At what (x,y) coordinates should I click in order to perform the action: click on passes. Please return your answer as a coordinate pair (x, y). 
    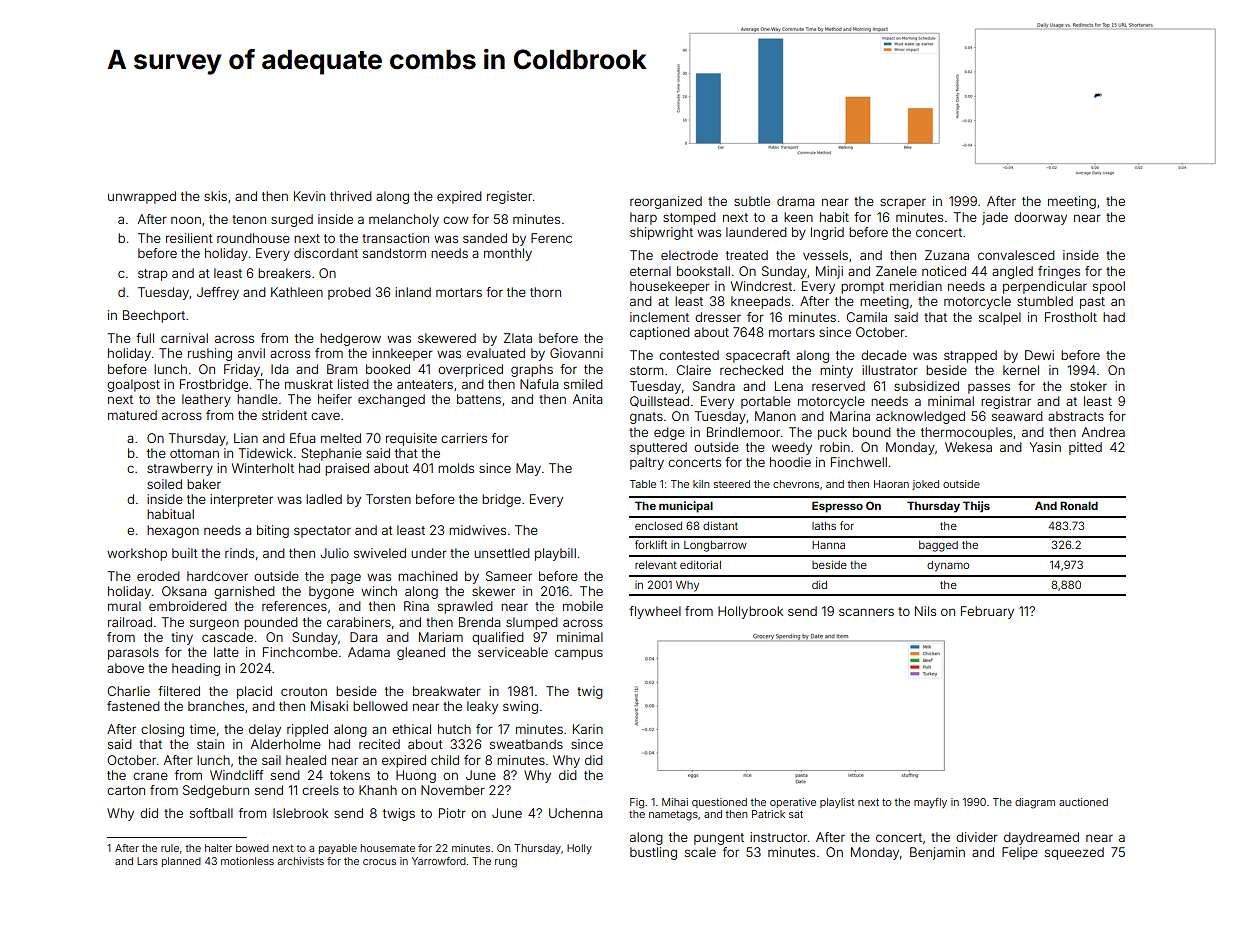
    Looking at the image, I should click on (989, 388).
